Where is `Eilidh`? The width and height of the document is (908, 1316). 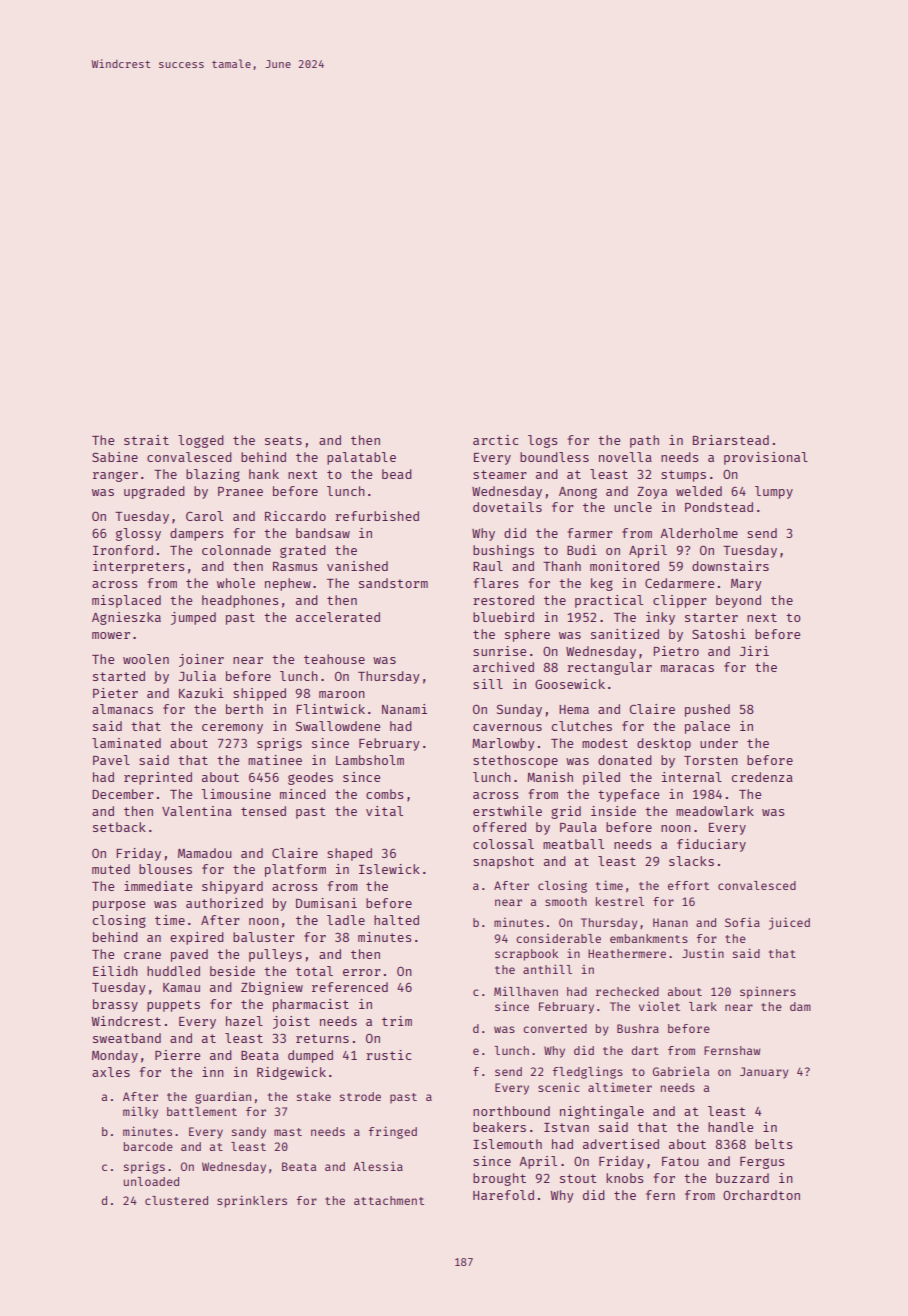 Eilidh is located at coordinates (115, 971).
